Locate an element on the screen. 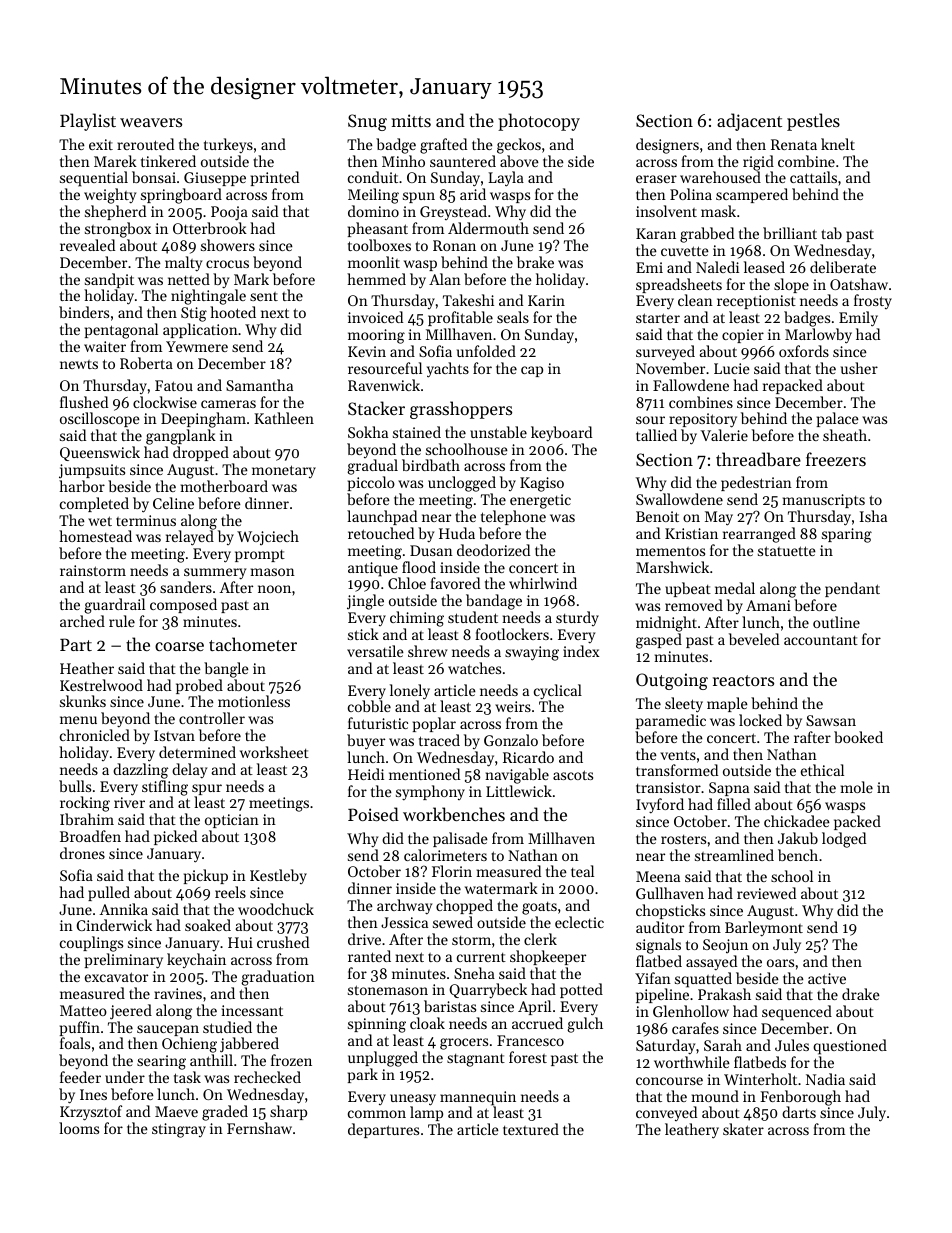  filled is located at coordinates (734, 804).
